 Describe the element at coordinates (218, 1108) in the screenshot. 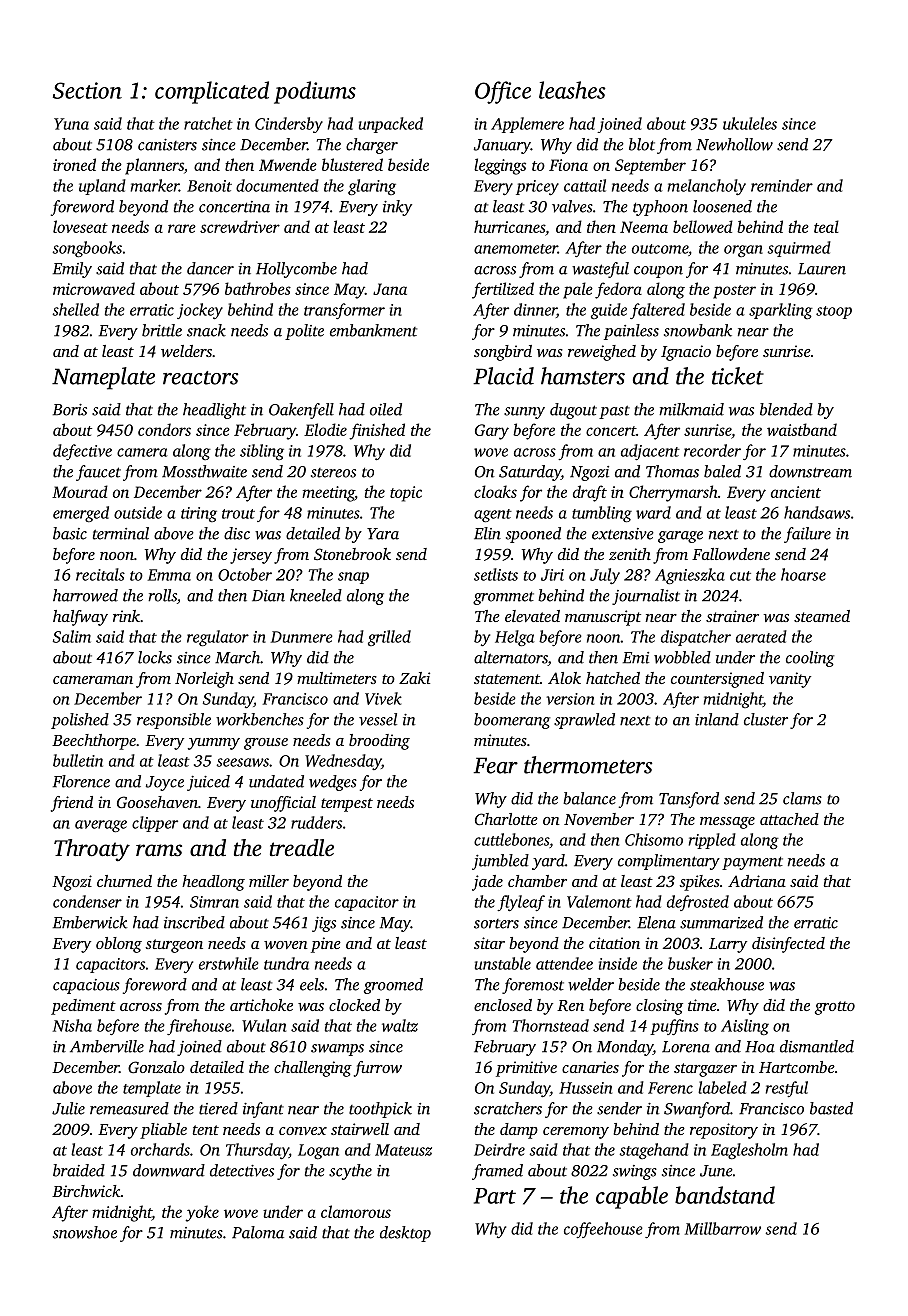

I see `tiered` at that location.
